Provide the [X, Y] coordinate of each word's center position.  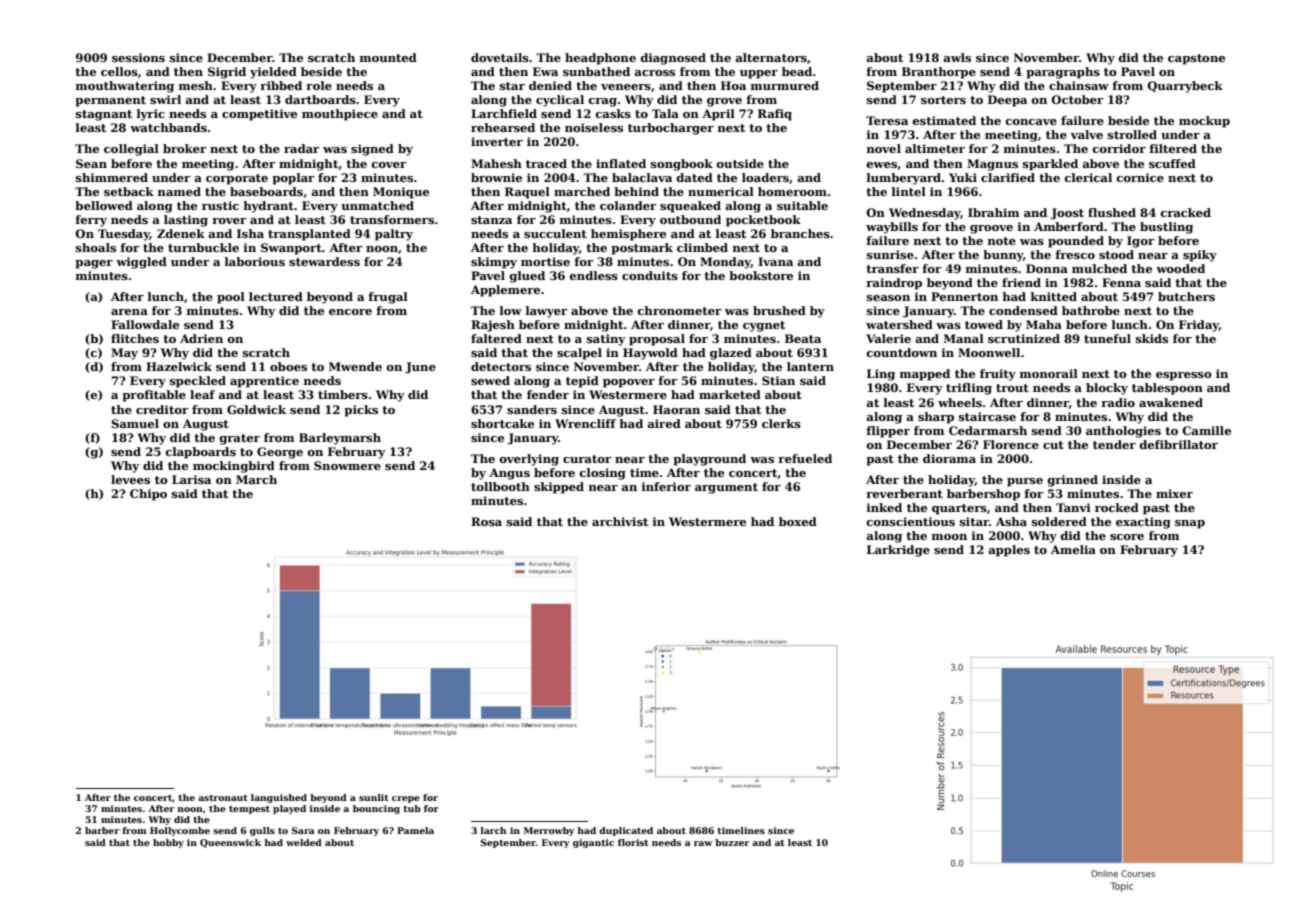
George [280, 453]
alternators [771, 57]
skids [1152, 338]
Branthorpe [939, 73]
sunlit [374, 797]
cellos [119, 71]
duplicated [626, 831]
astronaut [223, 798]
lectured [276, 296]
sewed [490, 380]
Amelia [1073, 549]
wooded [1180, 268]
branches [800, 233]
